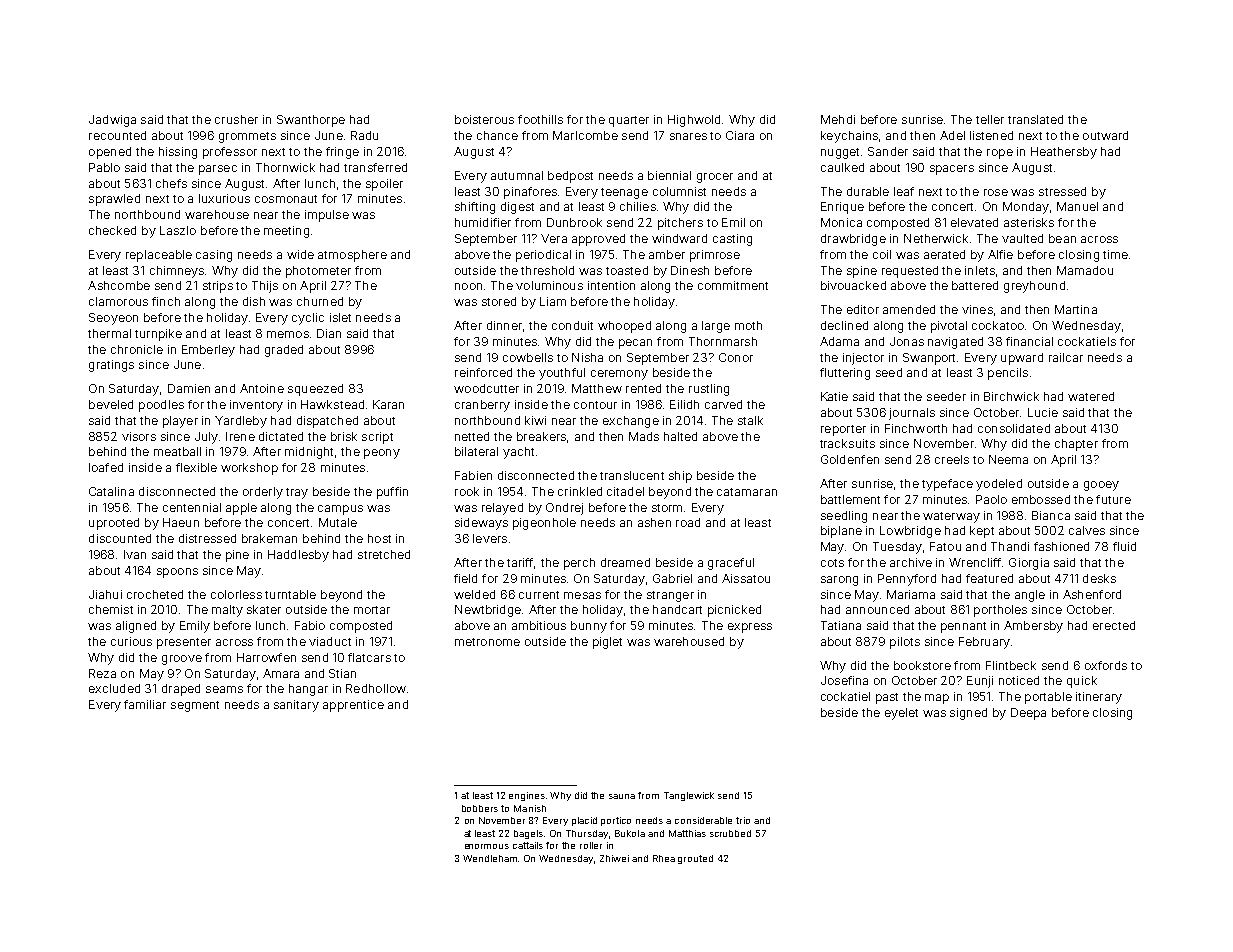  Describe the element at coordinates (296, 706) in the screenshot. I see `sanitary` at that location.
